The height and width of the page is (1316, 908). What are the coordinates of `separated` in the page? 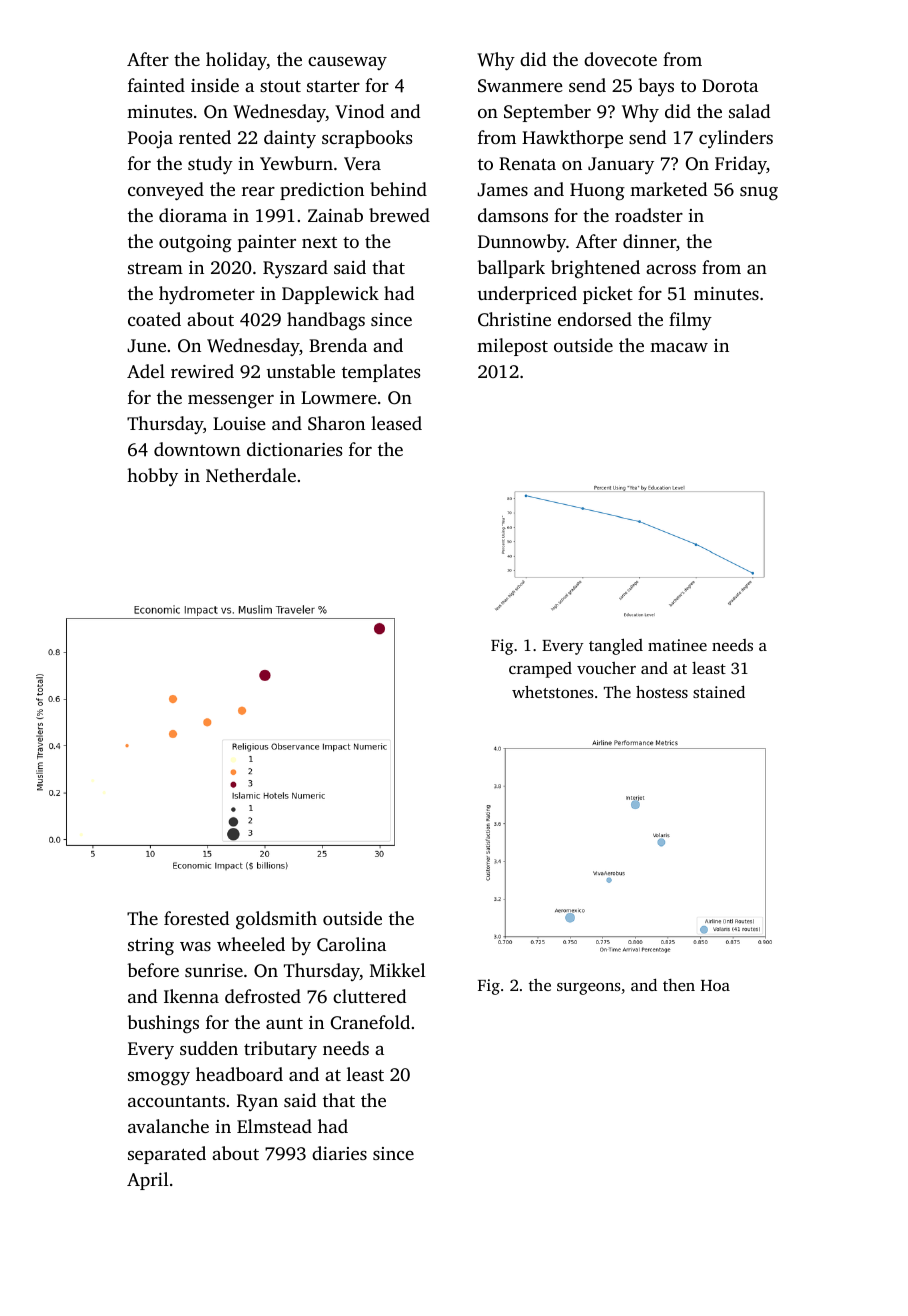 It's located at (167, 1155).
